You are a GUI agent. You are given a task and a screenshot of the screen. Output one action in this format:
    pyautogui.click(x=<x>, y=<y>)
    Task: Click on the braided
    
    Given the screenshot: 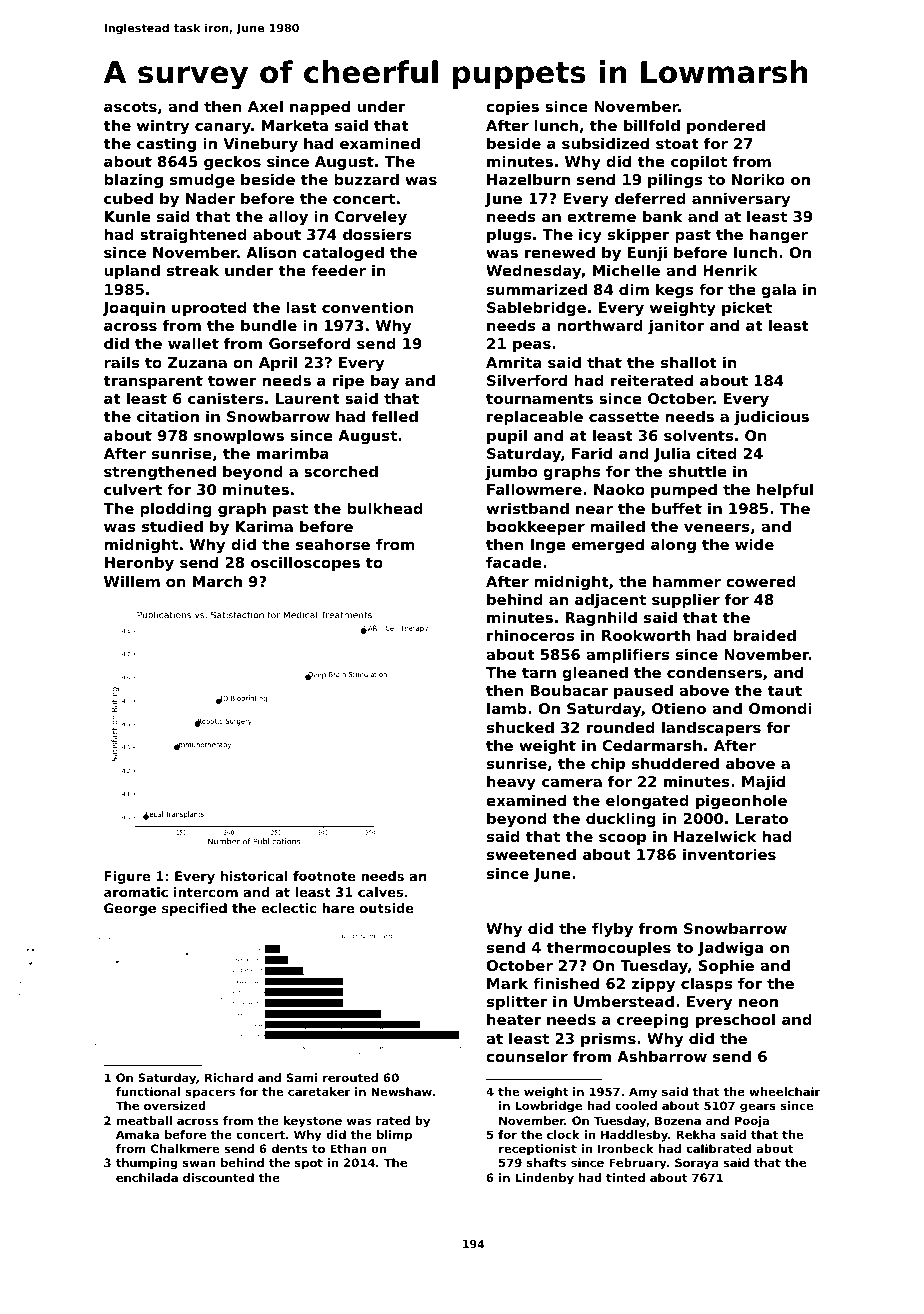 What is the action you would take?
    pyautogui.click(x=764, y=635)
